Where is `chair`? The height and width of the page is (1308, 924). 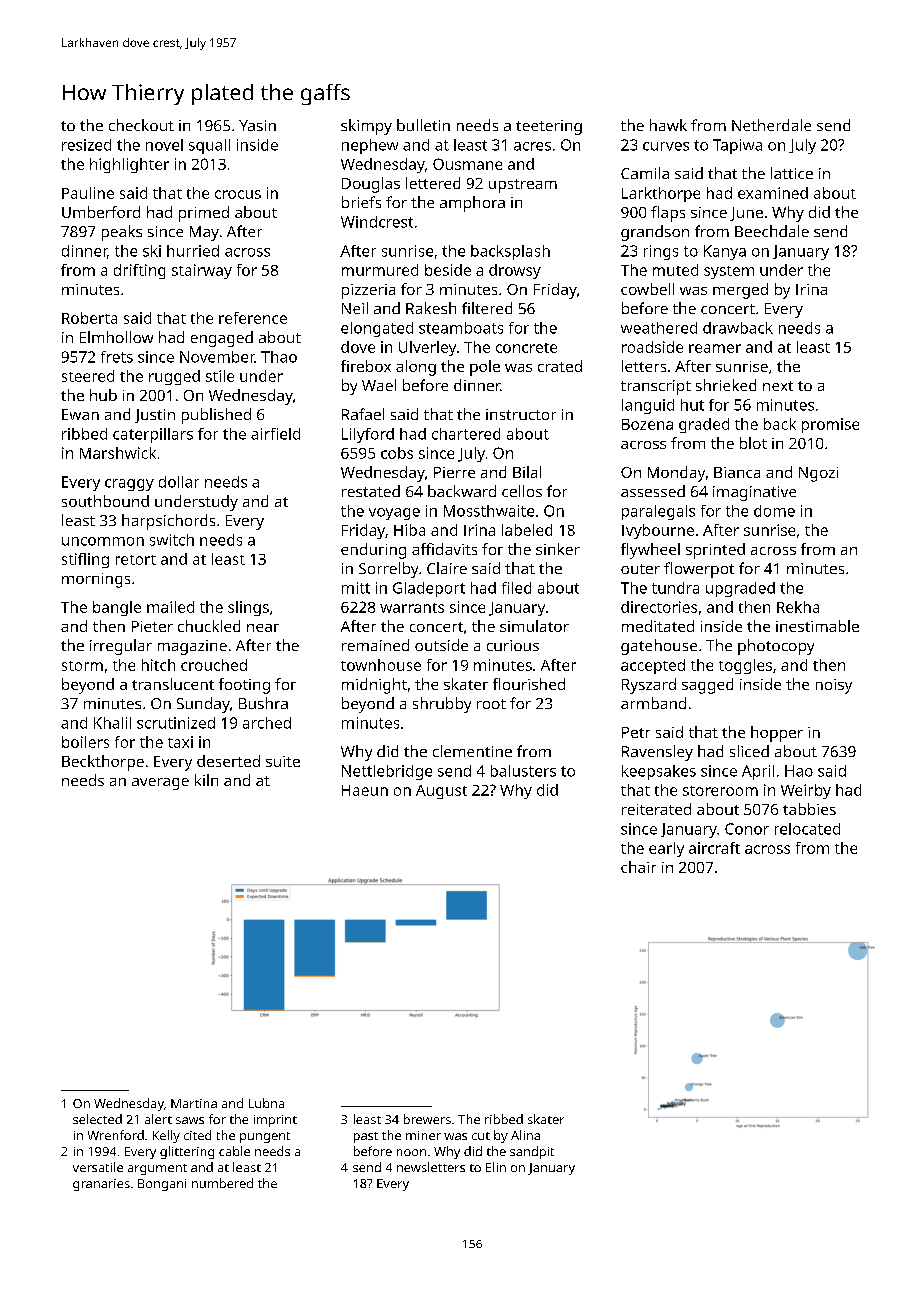 chair is located at coordinates (638, 867).
